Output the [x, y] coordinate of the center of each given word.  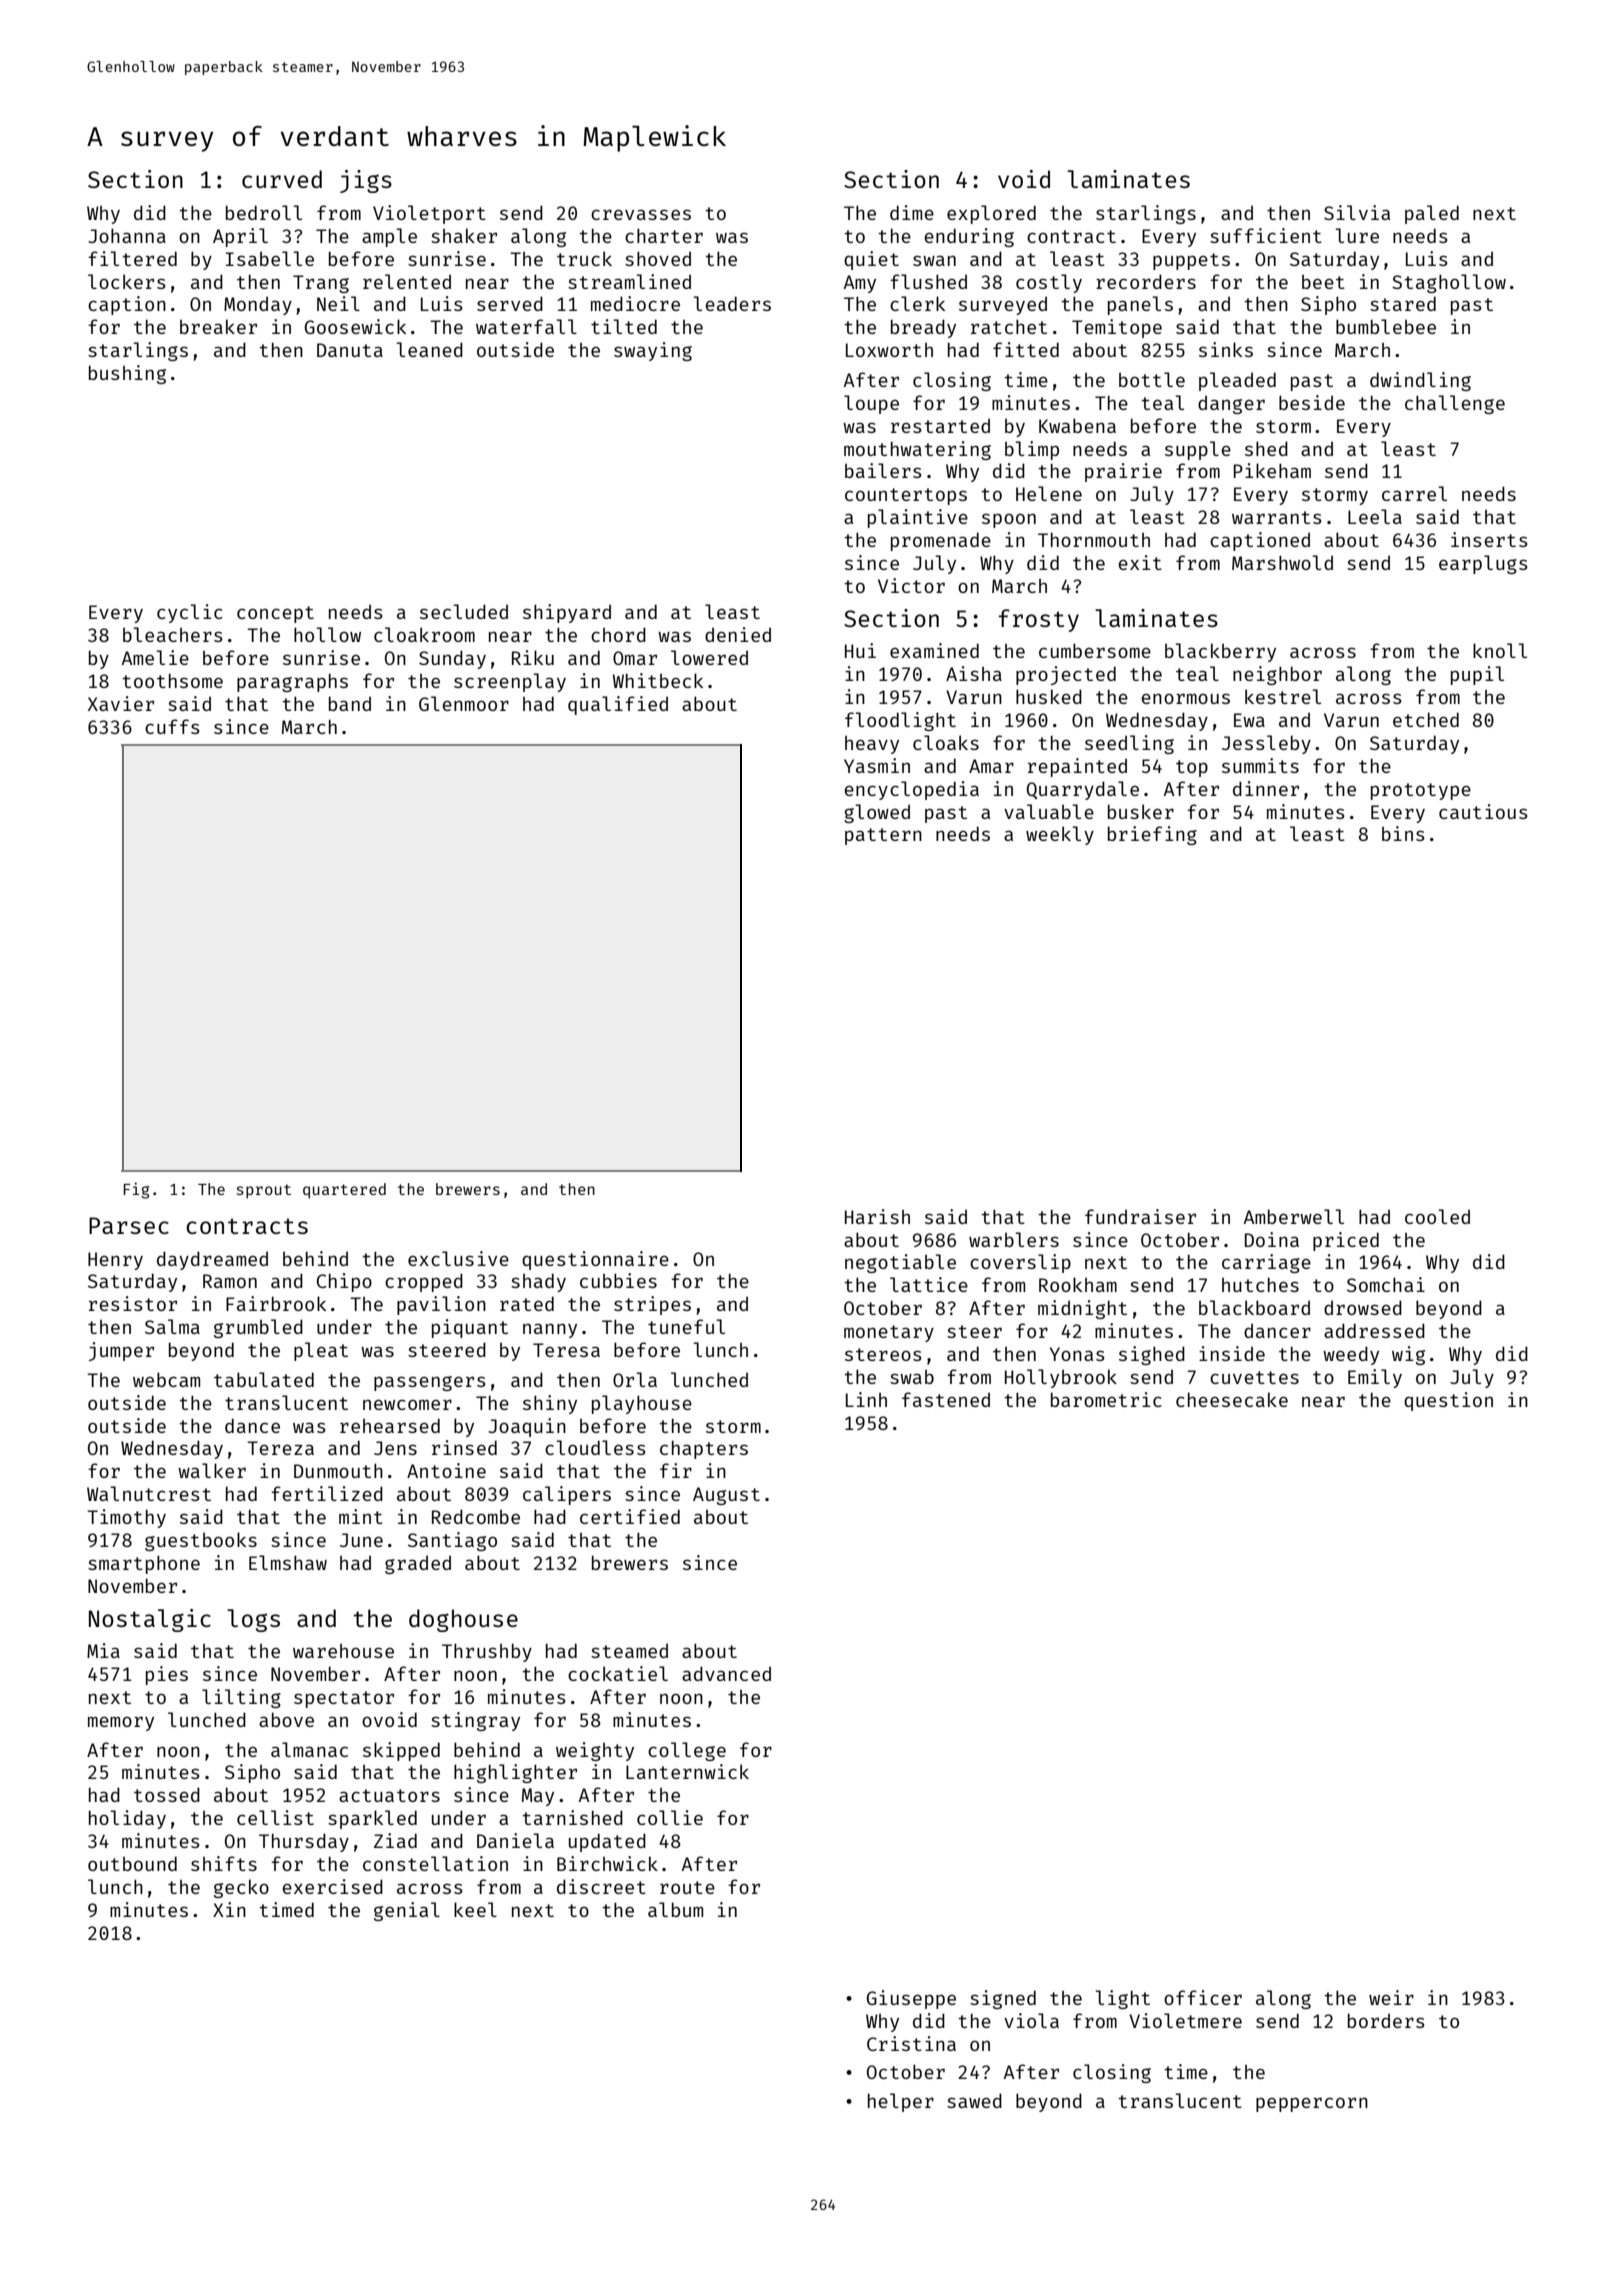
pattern [883, 836]
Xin [229, 1909]
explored [991, 214]
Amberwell [1294, 1216]
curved [282, 179]
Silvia [1357, 212]
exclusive [458, 1258]
